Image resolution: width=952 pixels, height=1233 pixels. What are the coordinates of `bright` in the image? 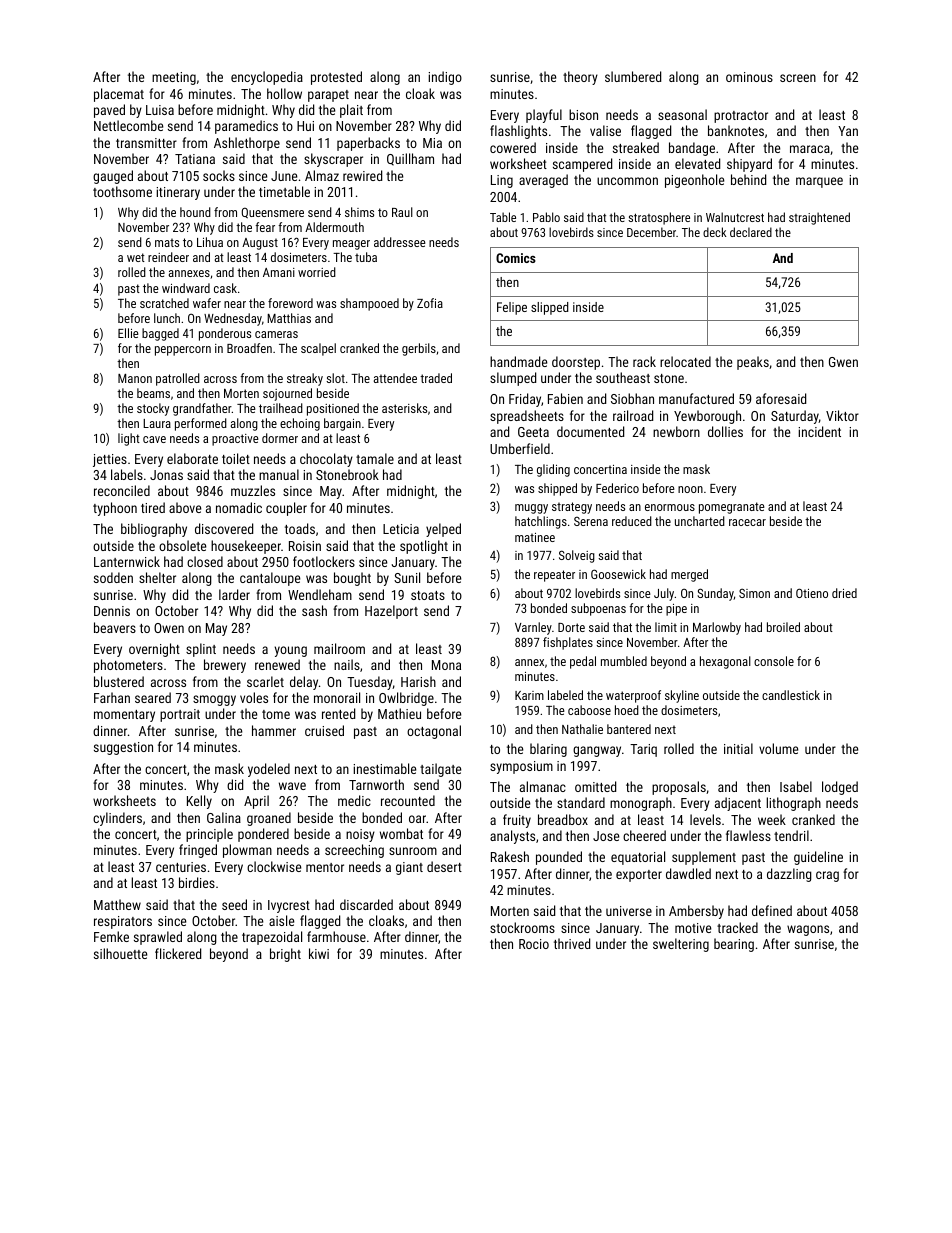 It's located at (285, 955).
